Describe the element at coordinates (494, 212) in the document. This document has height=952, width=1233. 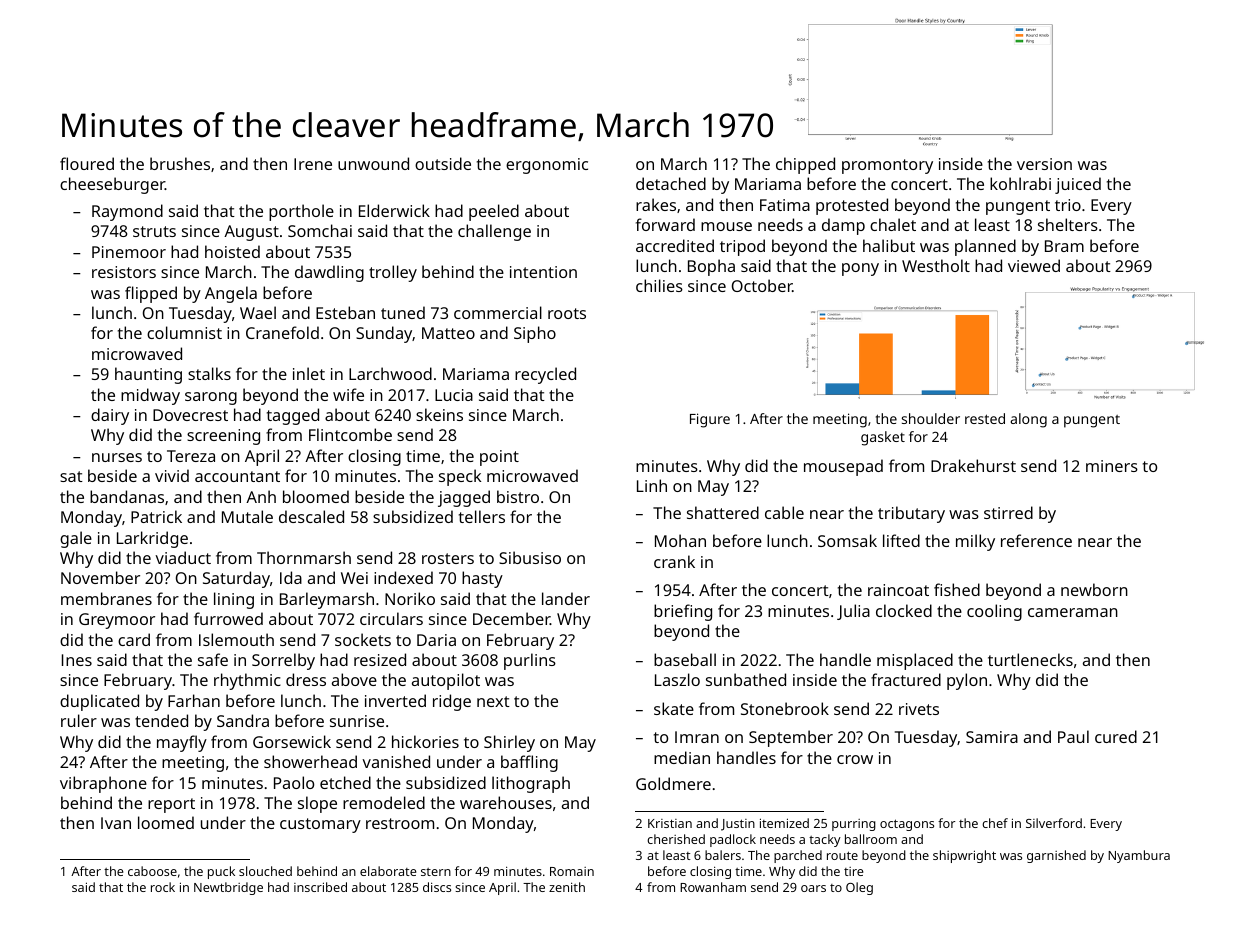
I see `peeled` at that location.
